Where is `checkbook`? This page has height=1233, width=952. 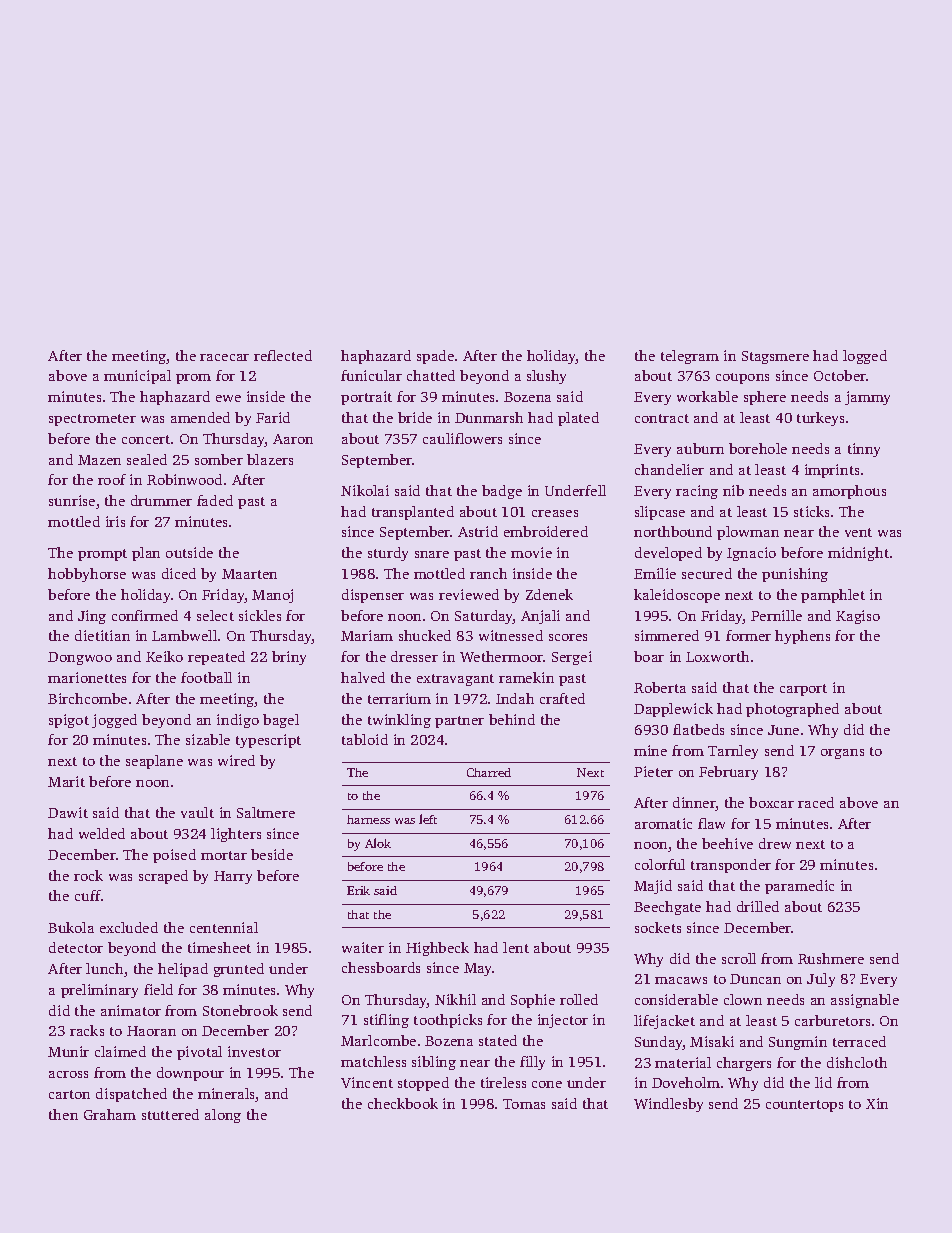 checkbook is located at coordinates (403, 1103).
